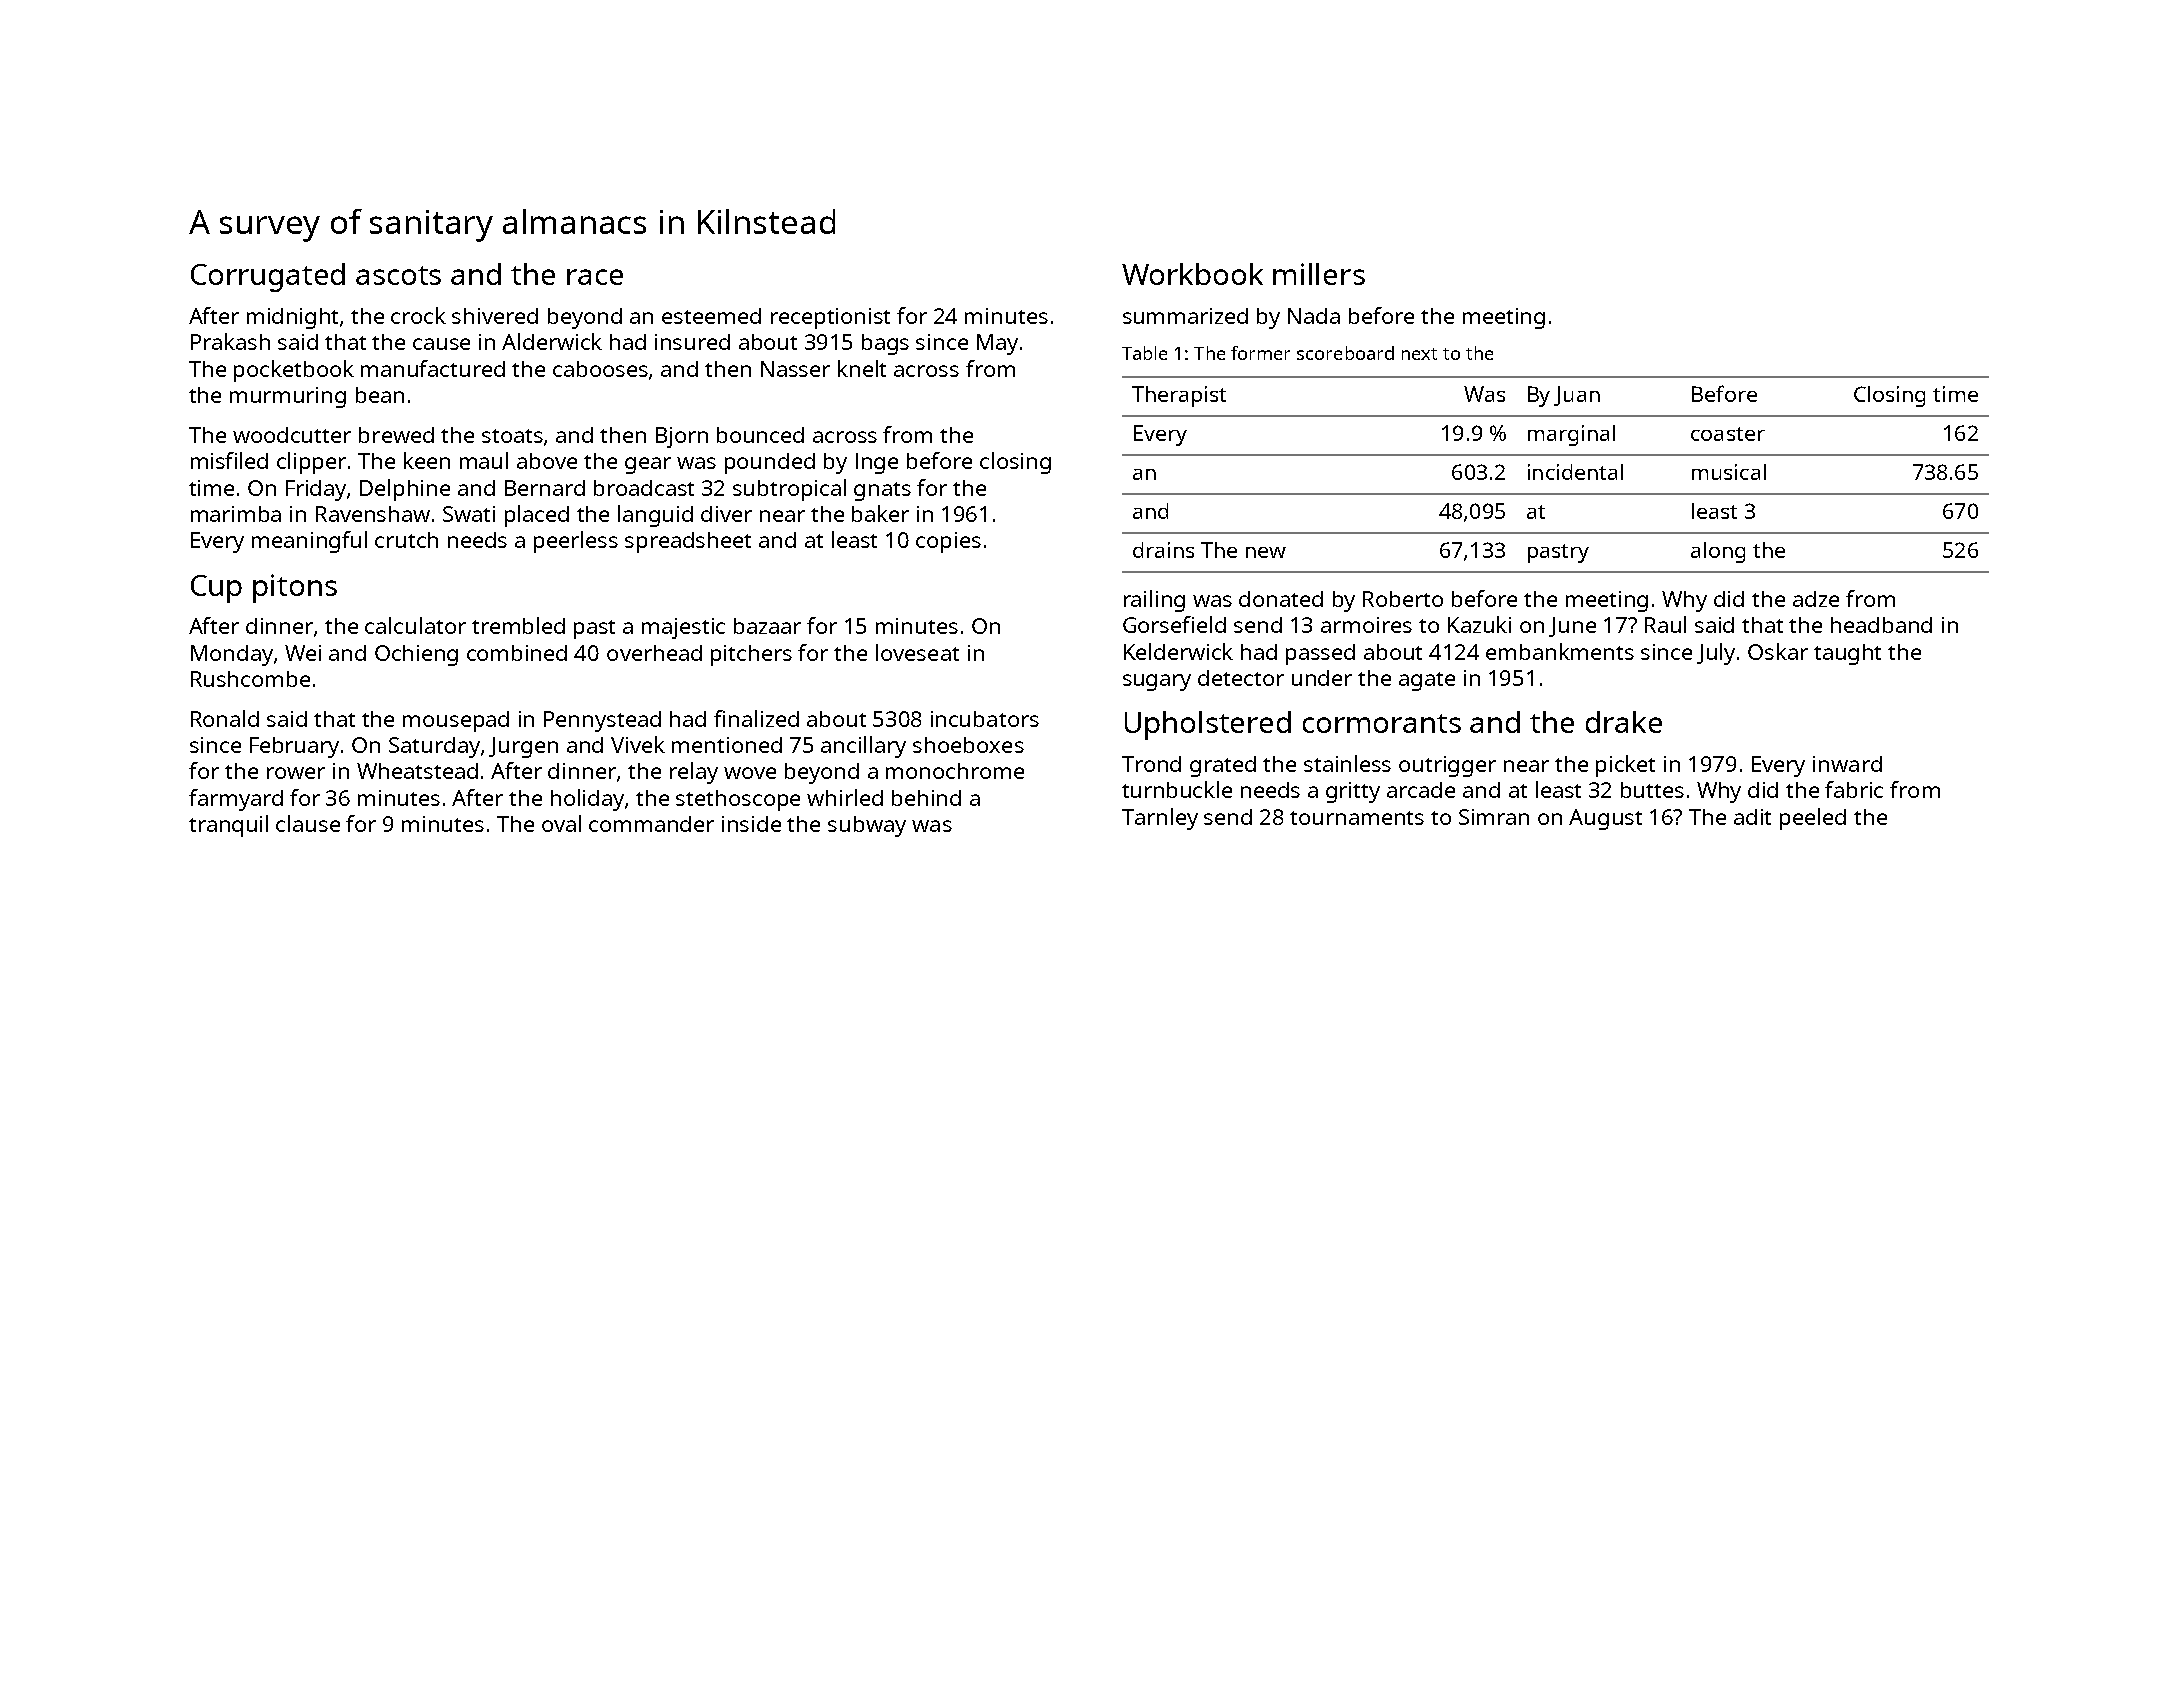 This document has height=1683, width=2178. Describe the element at coordinates (1266, 552) in the document. I see `new` at that location.
